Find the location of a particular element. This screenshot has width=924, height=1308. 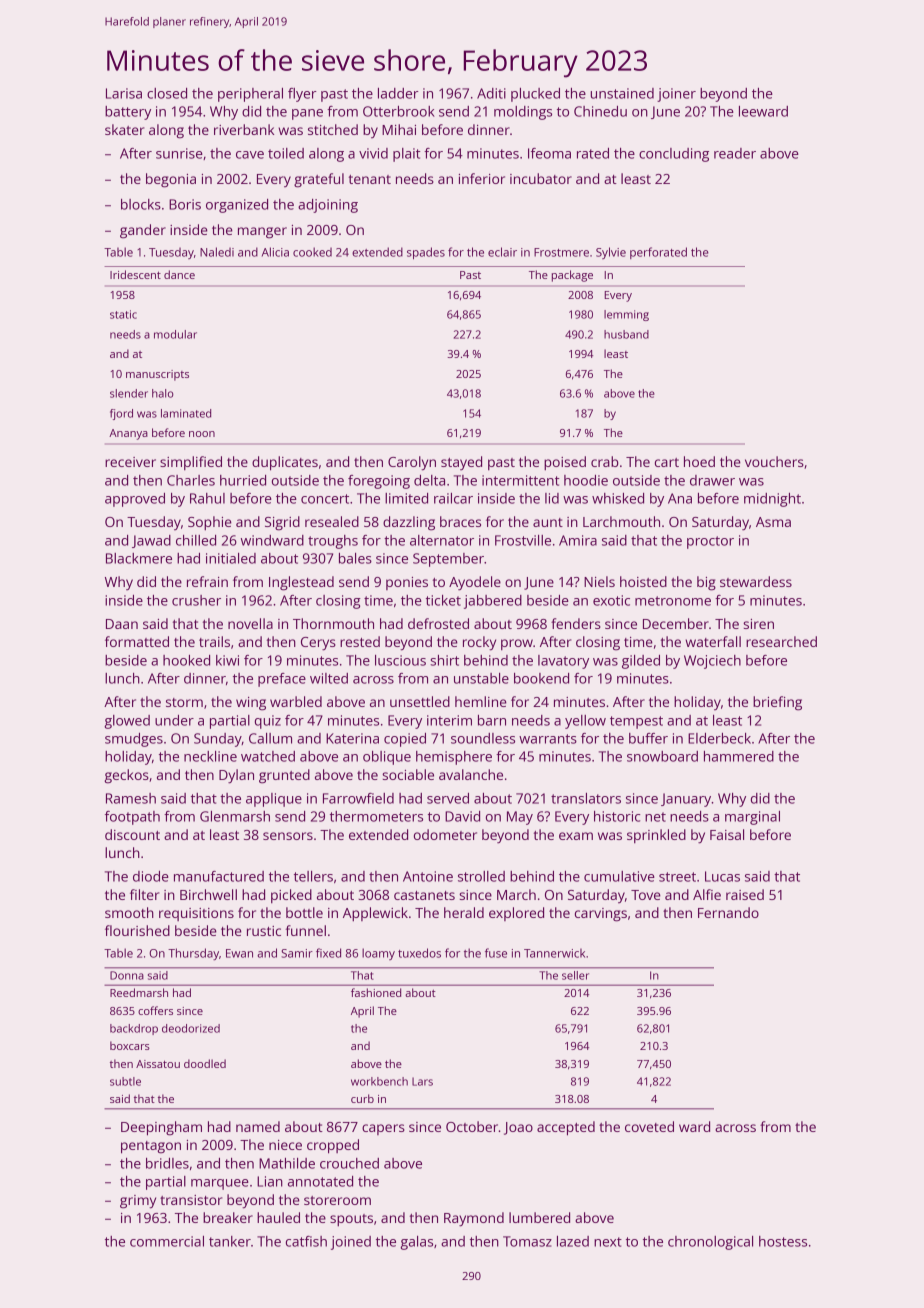

novella is located at coordinates (250, 623).
